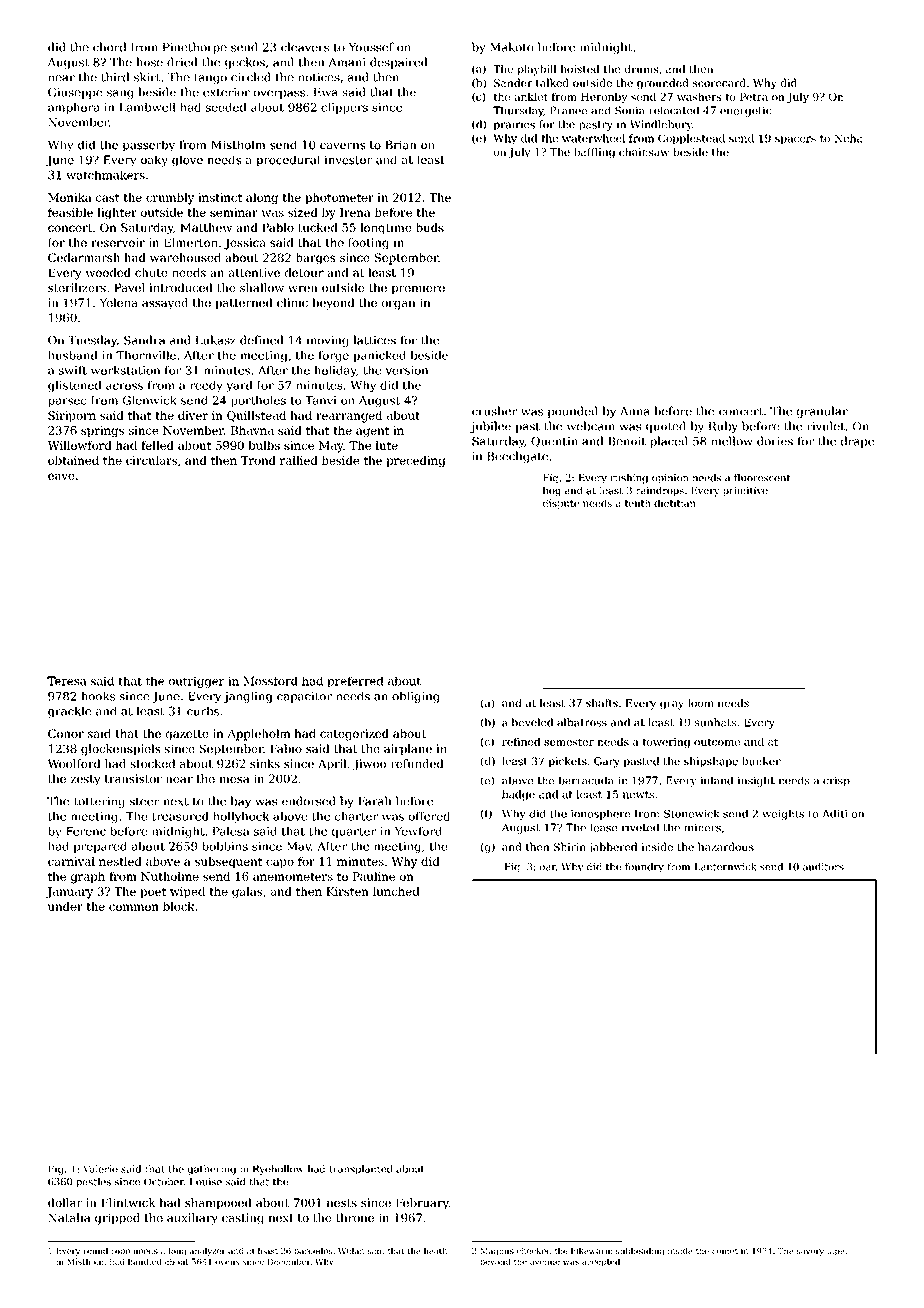 Image resolution: width=924 pixels, height=1308 pixels. What do you see at coordinates (430, 227) in the screenshot?
I see `buds` at bounding box center [430, 227].
